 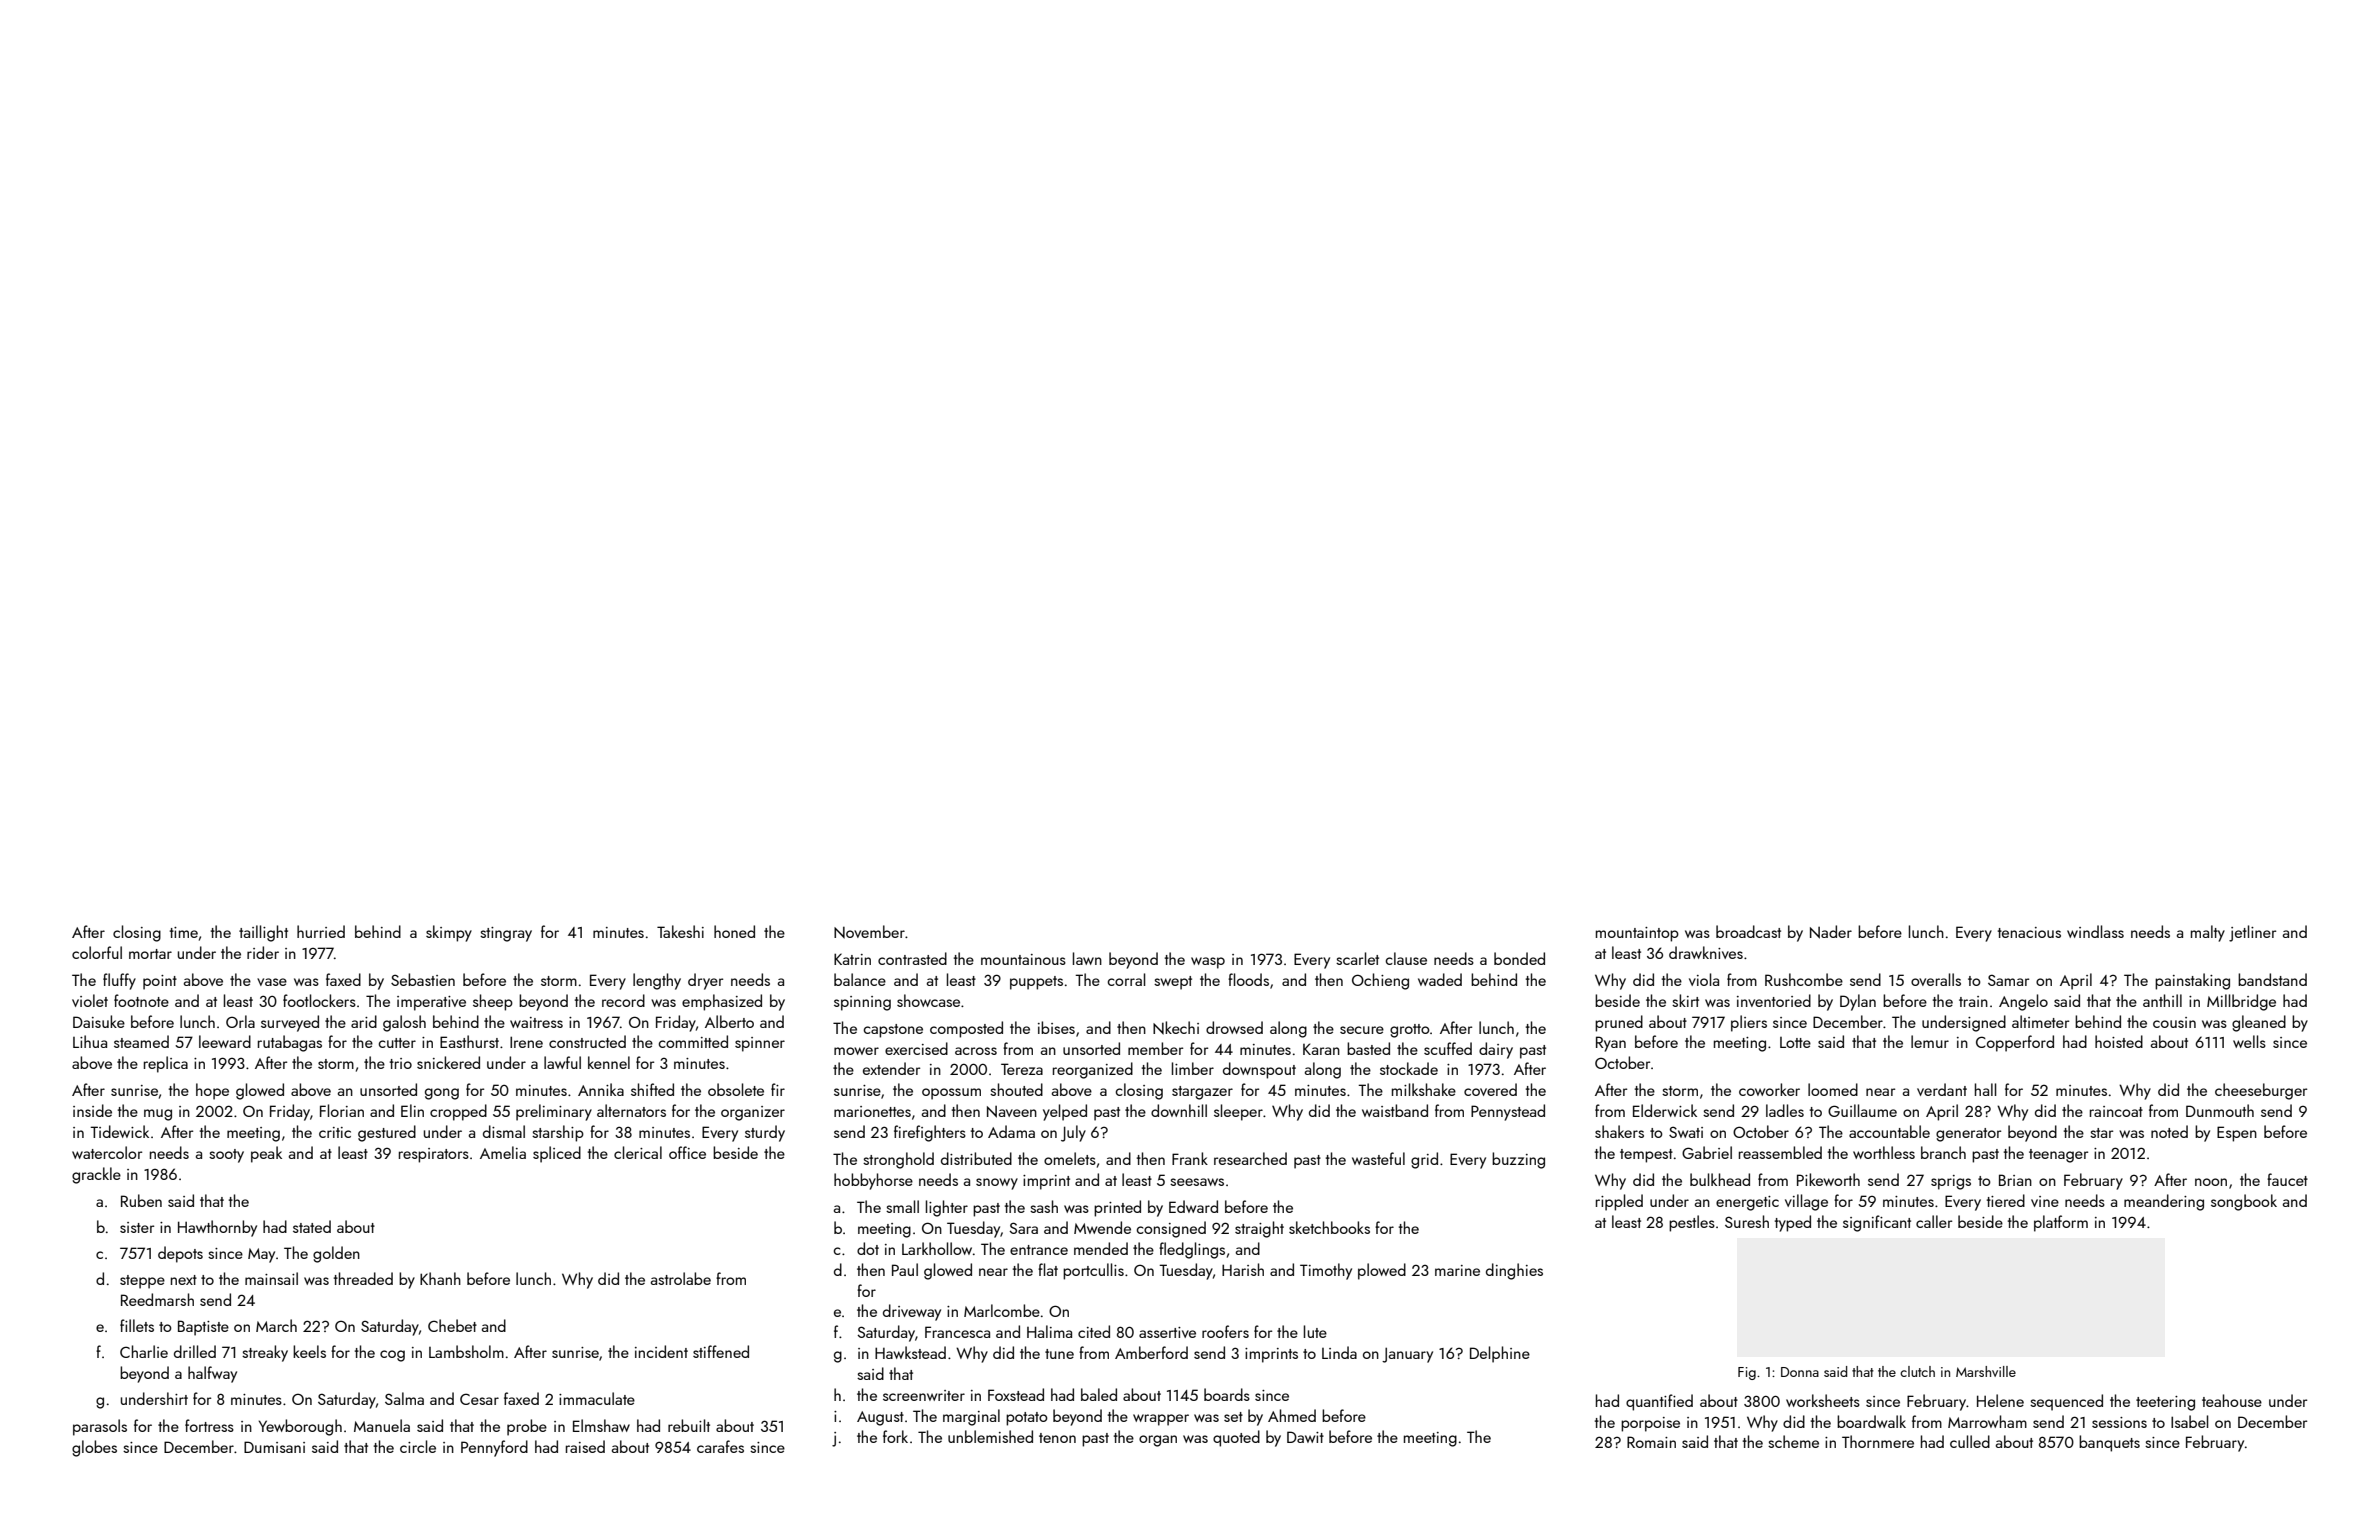 I want to click on hurried, so click(x=321, y=931).
